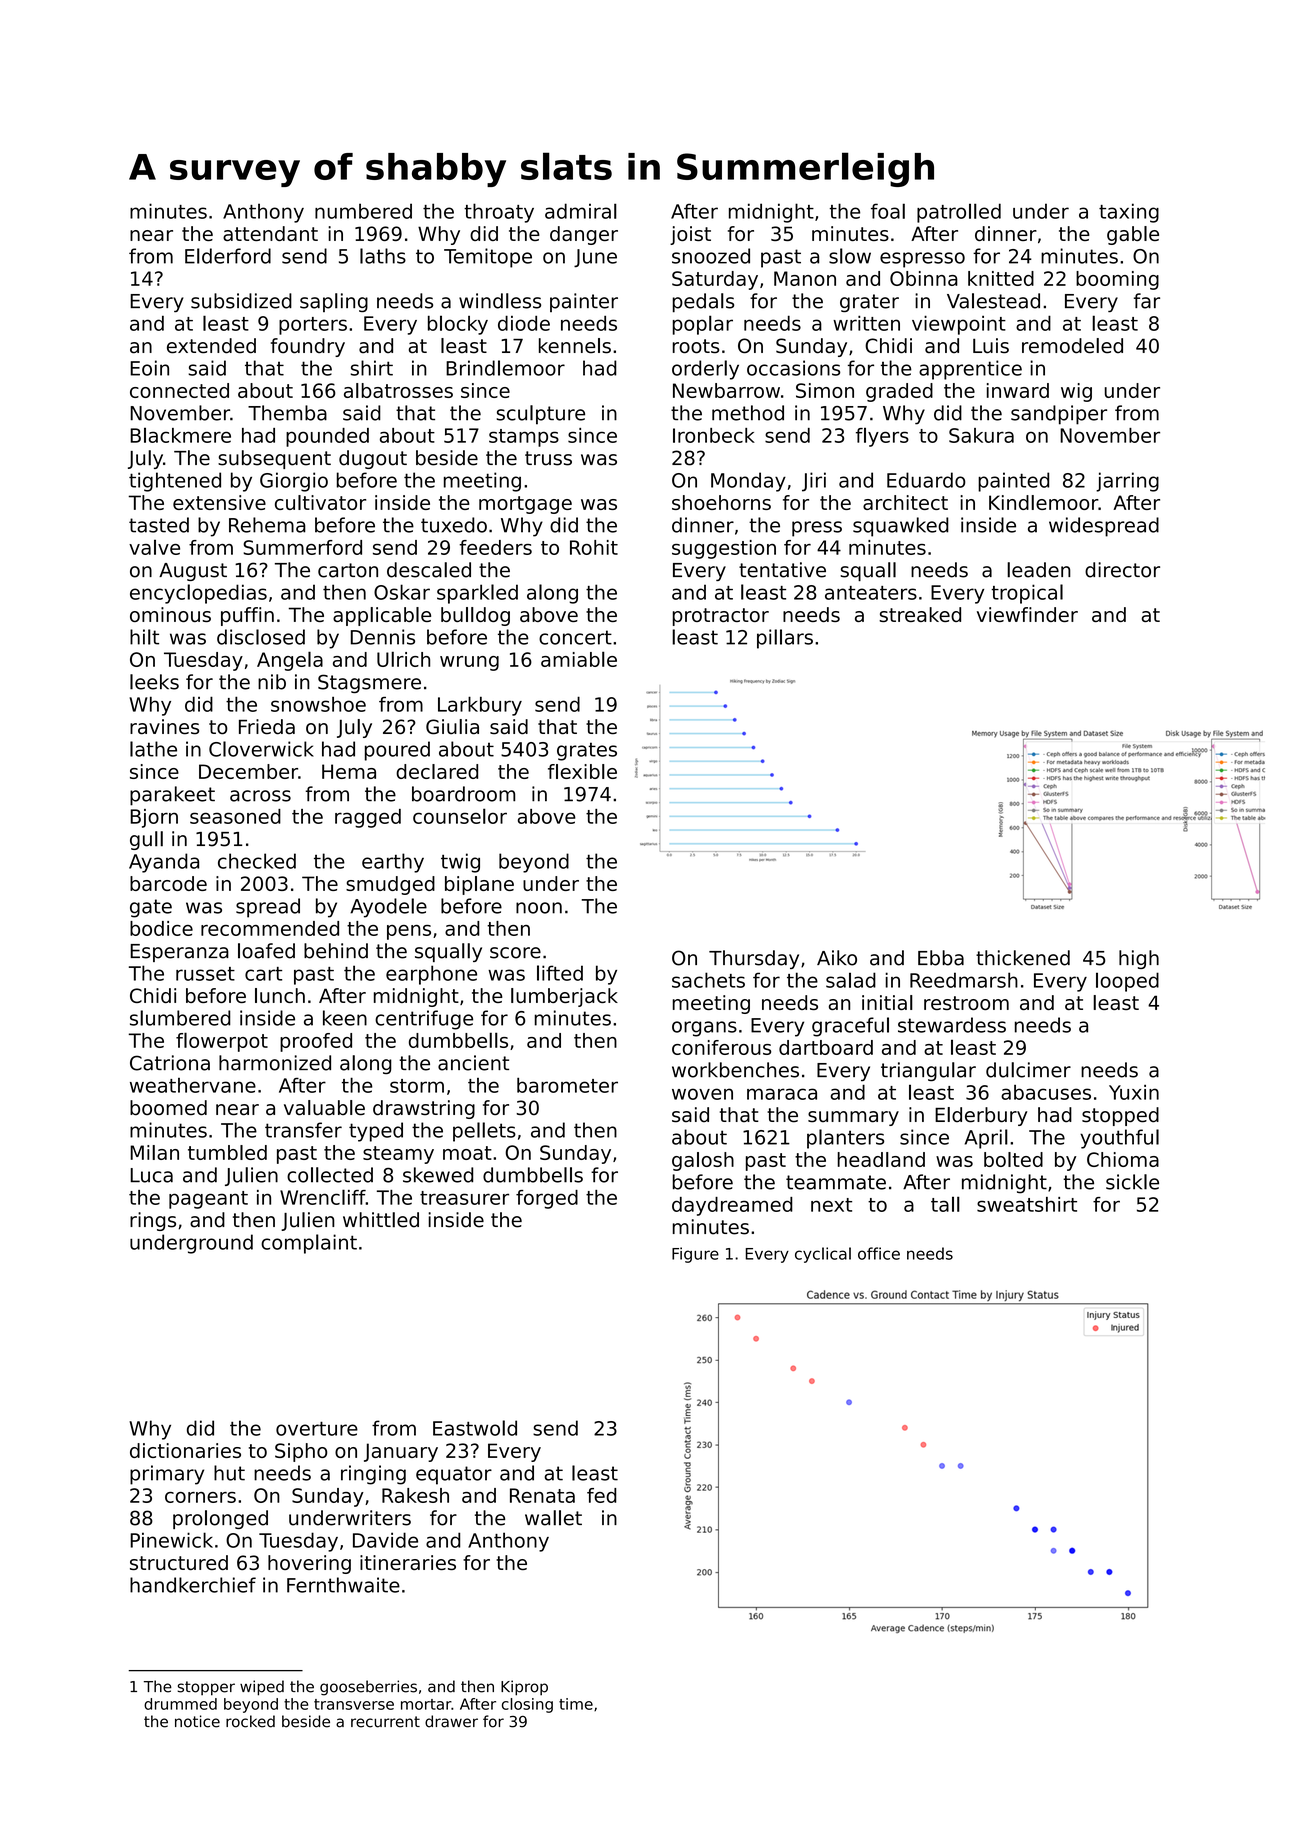 Image resolution: width=1289 pixels, height=1823 pixels. Describe the element at coordinates (587, 751) in the document. I see `grates` at that location.
